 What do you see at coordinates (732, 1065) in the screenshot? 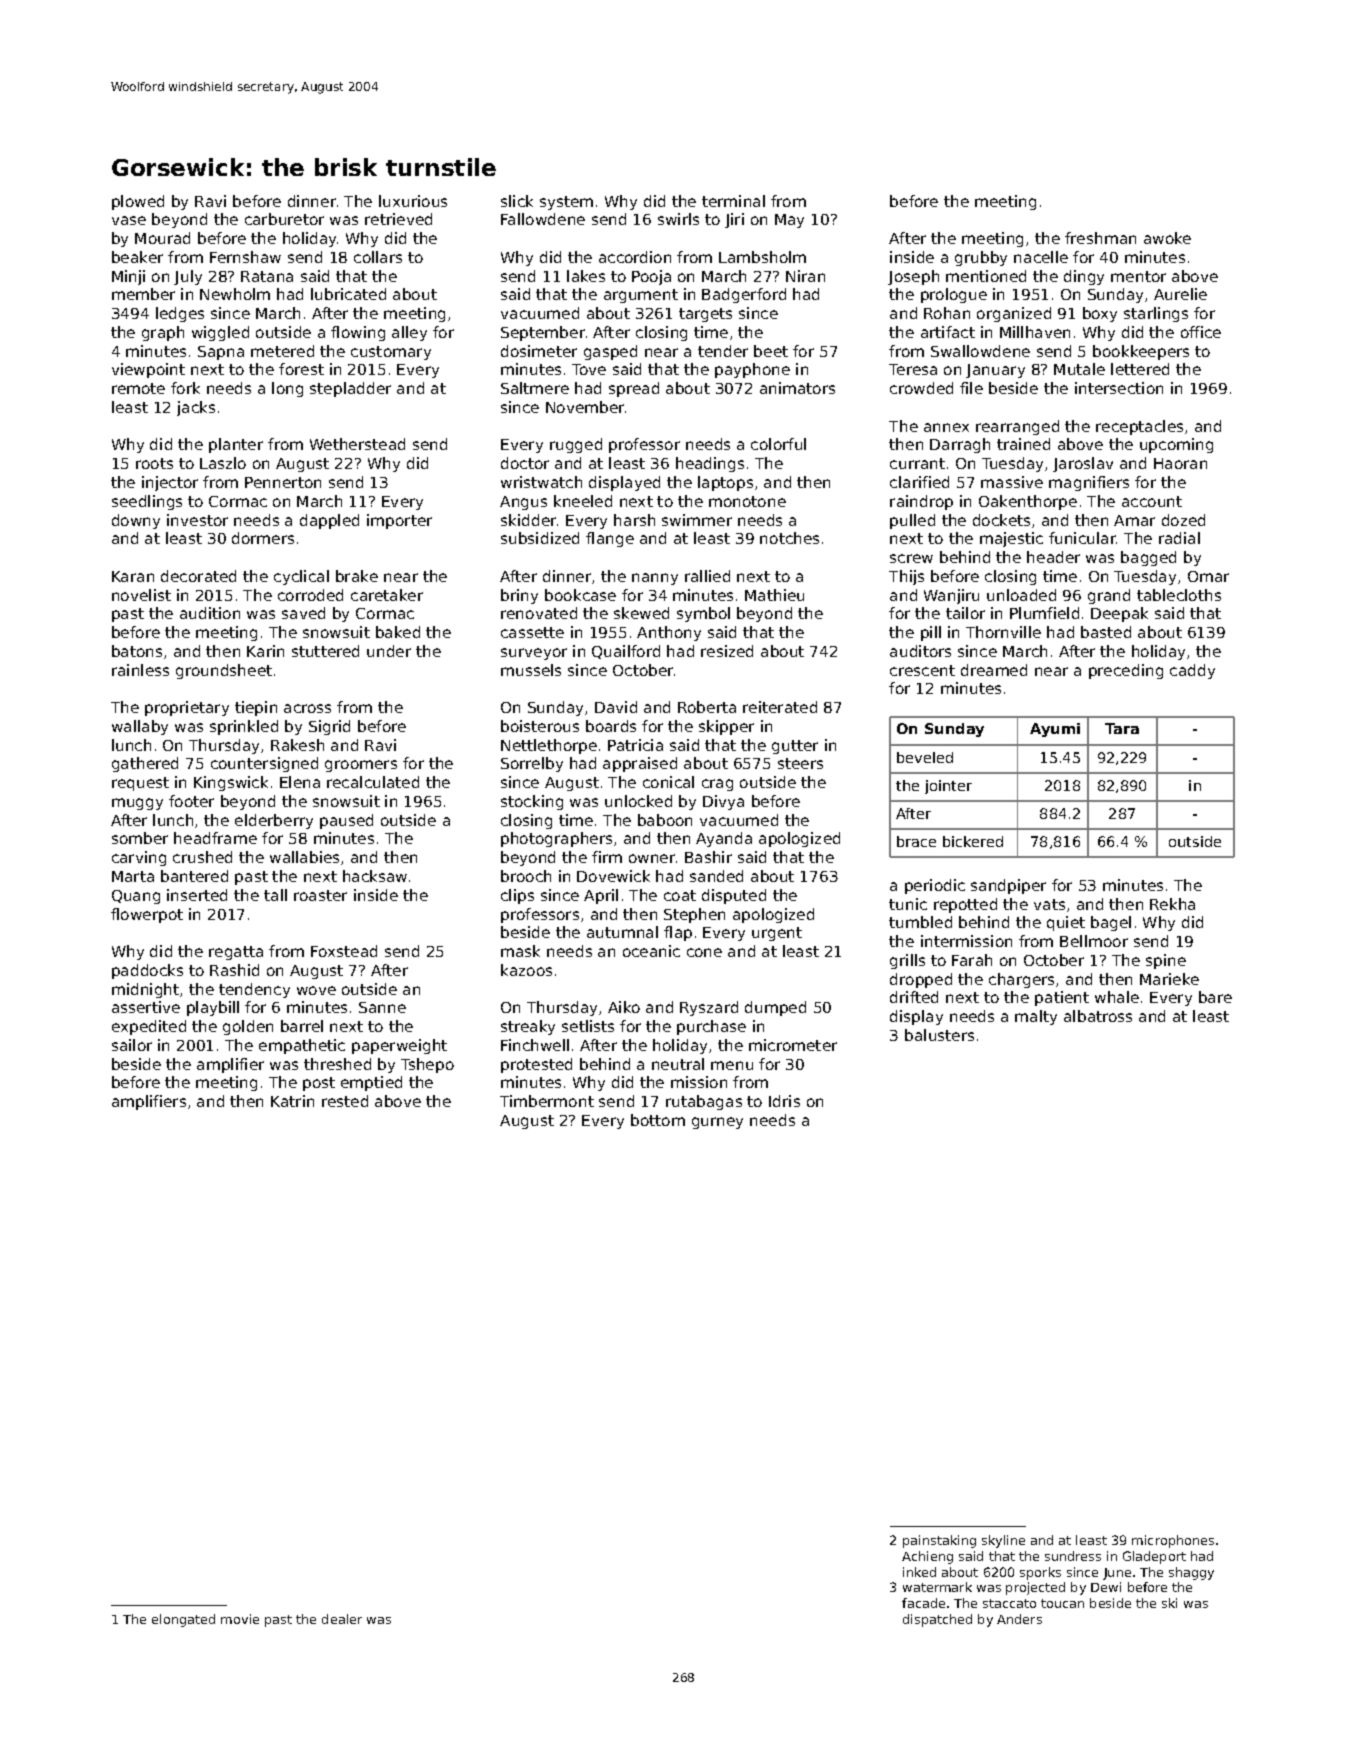
I see `menu` at bounding box center [732, 1065].
